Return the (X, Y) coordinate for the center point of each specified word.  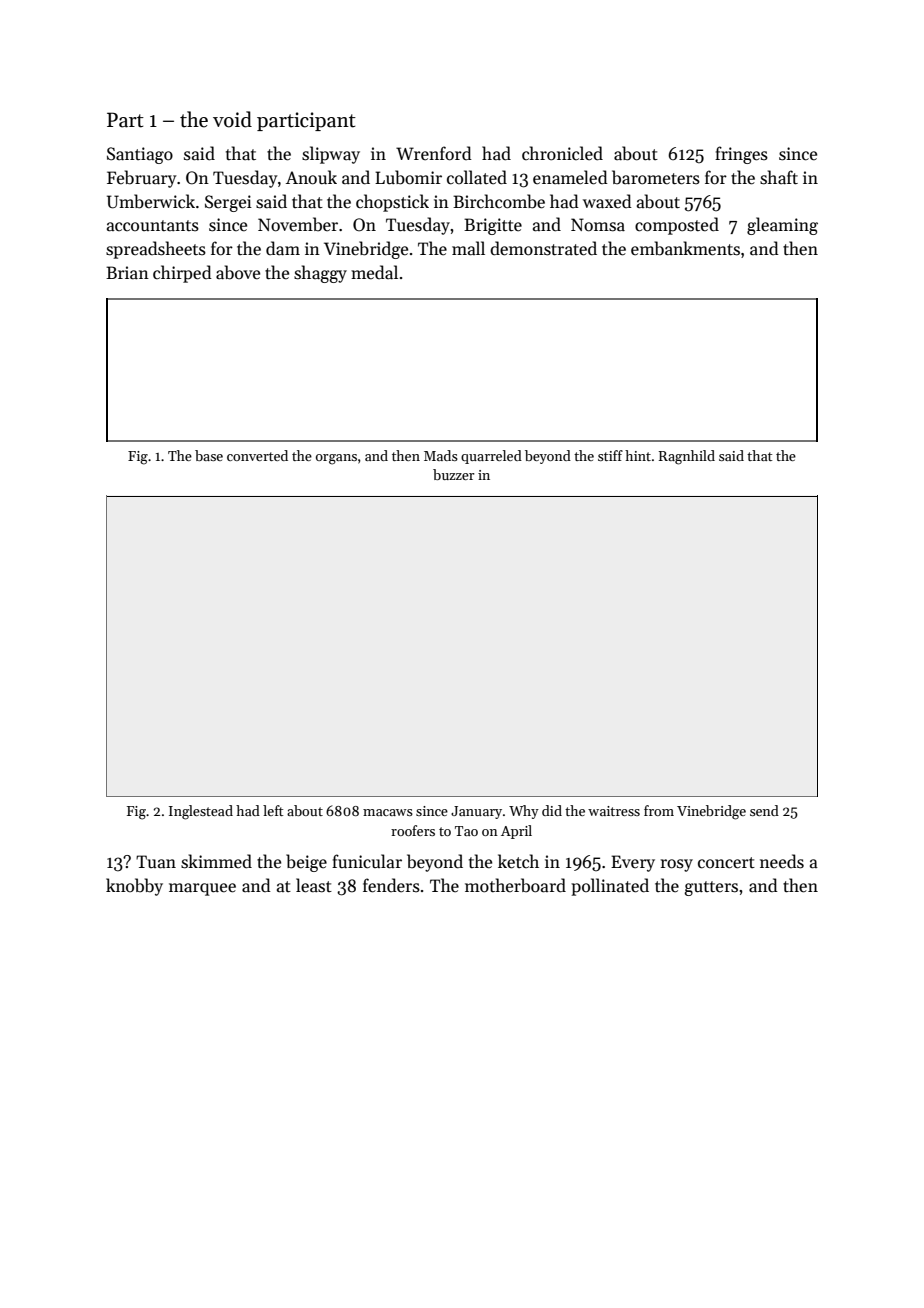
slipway (331, 155)
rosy (677, 865)
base (209, 455)
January (476, 812)
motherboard (515, 885)
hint (638, 455)
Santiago (140, 155)
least (314, 885)
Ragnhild (687, 457)
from (659, 810)
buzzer (453, 474)
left (273, 810)
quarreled (491, 457)
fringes (741, 155)
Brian (127, 272)
